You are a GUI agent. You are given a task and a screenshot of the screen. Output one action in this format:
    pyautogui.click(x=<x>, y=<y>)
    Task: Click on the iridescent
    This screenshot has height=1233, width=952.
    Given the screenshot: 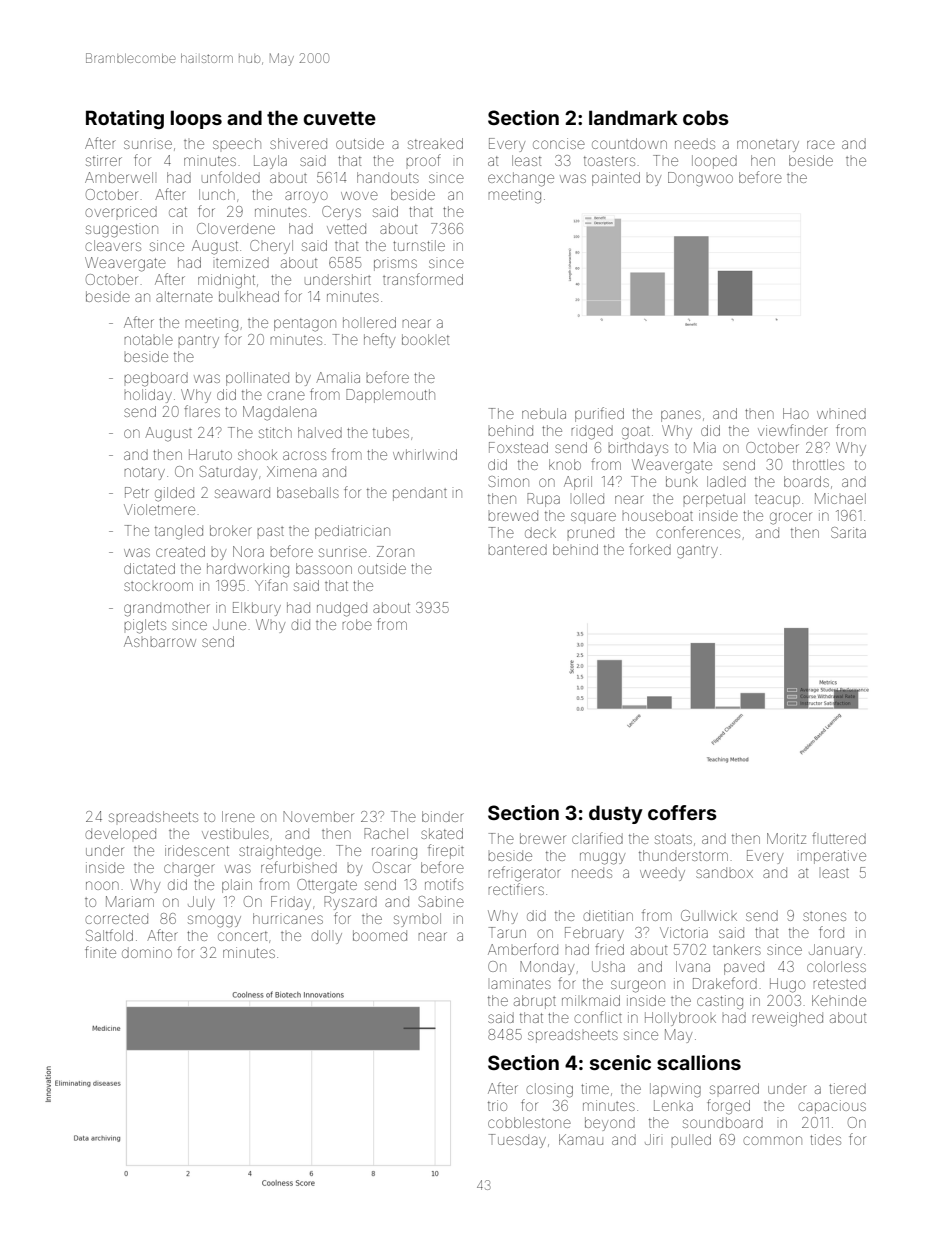 What is the action you would take?
    pyautogui.click(x=197, y=850)
